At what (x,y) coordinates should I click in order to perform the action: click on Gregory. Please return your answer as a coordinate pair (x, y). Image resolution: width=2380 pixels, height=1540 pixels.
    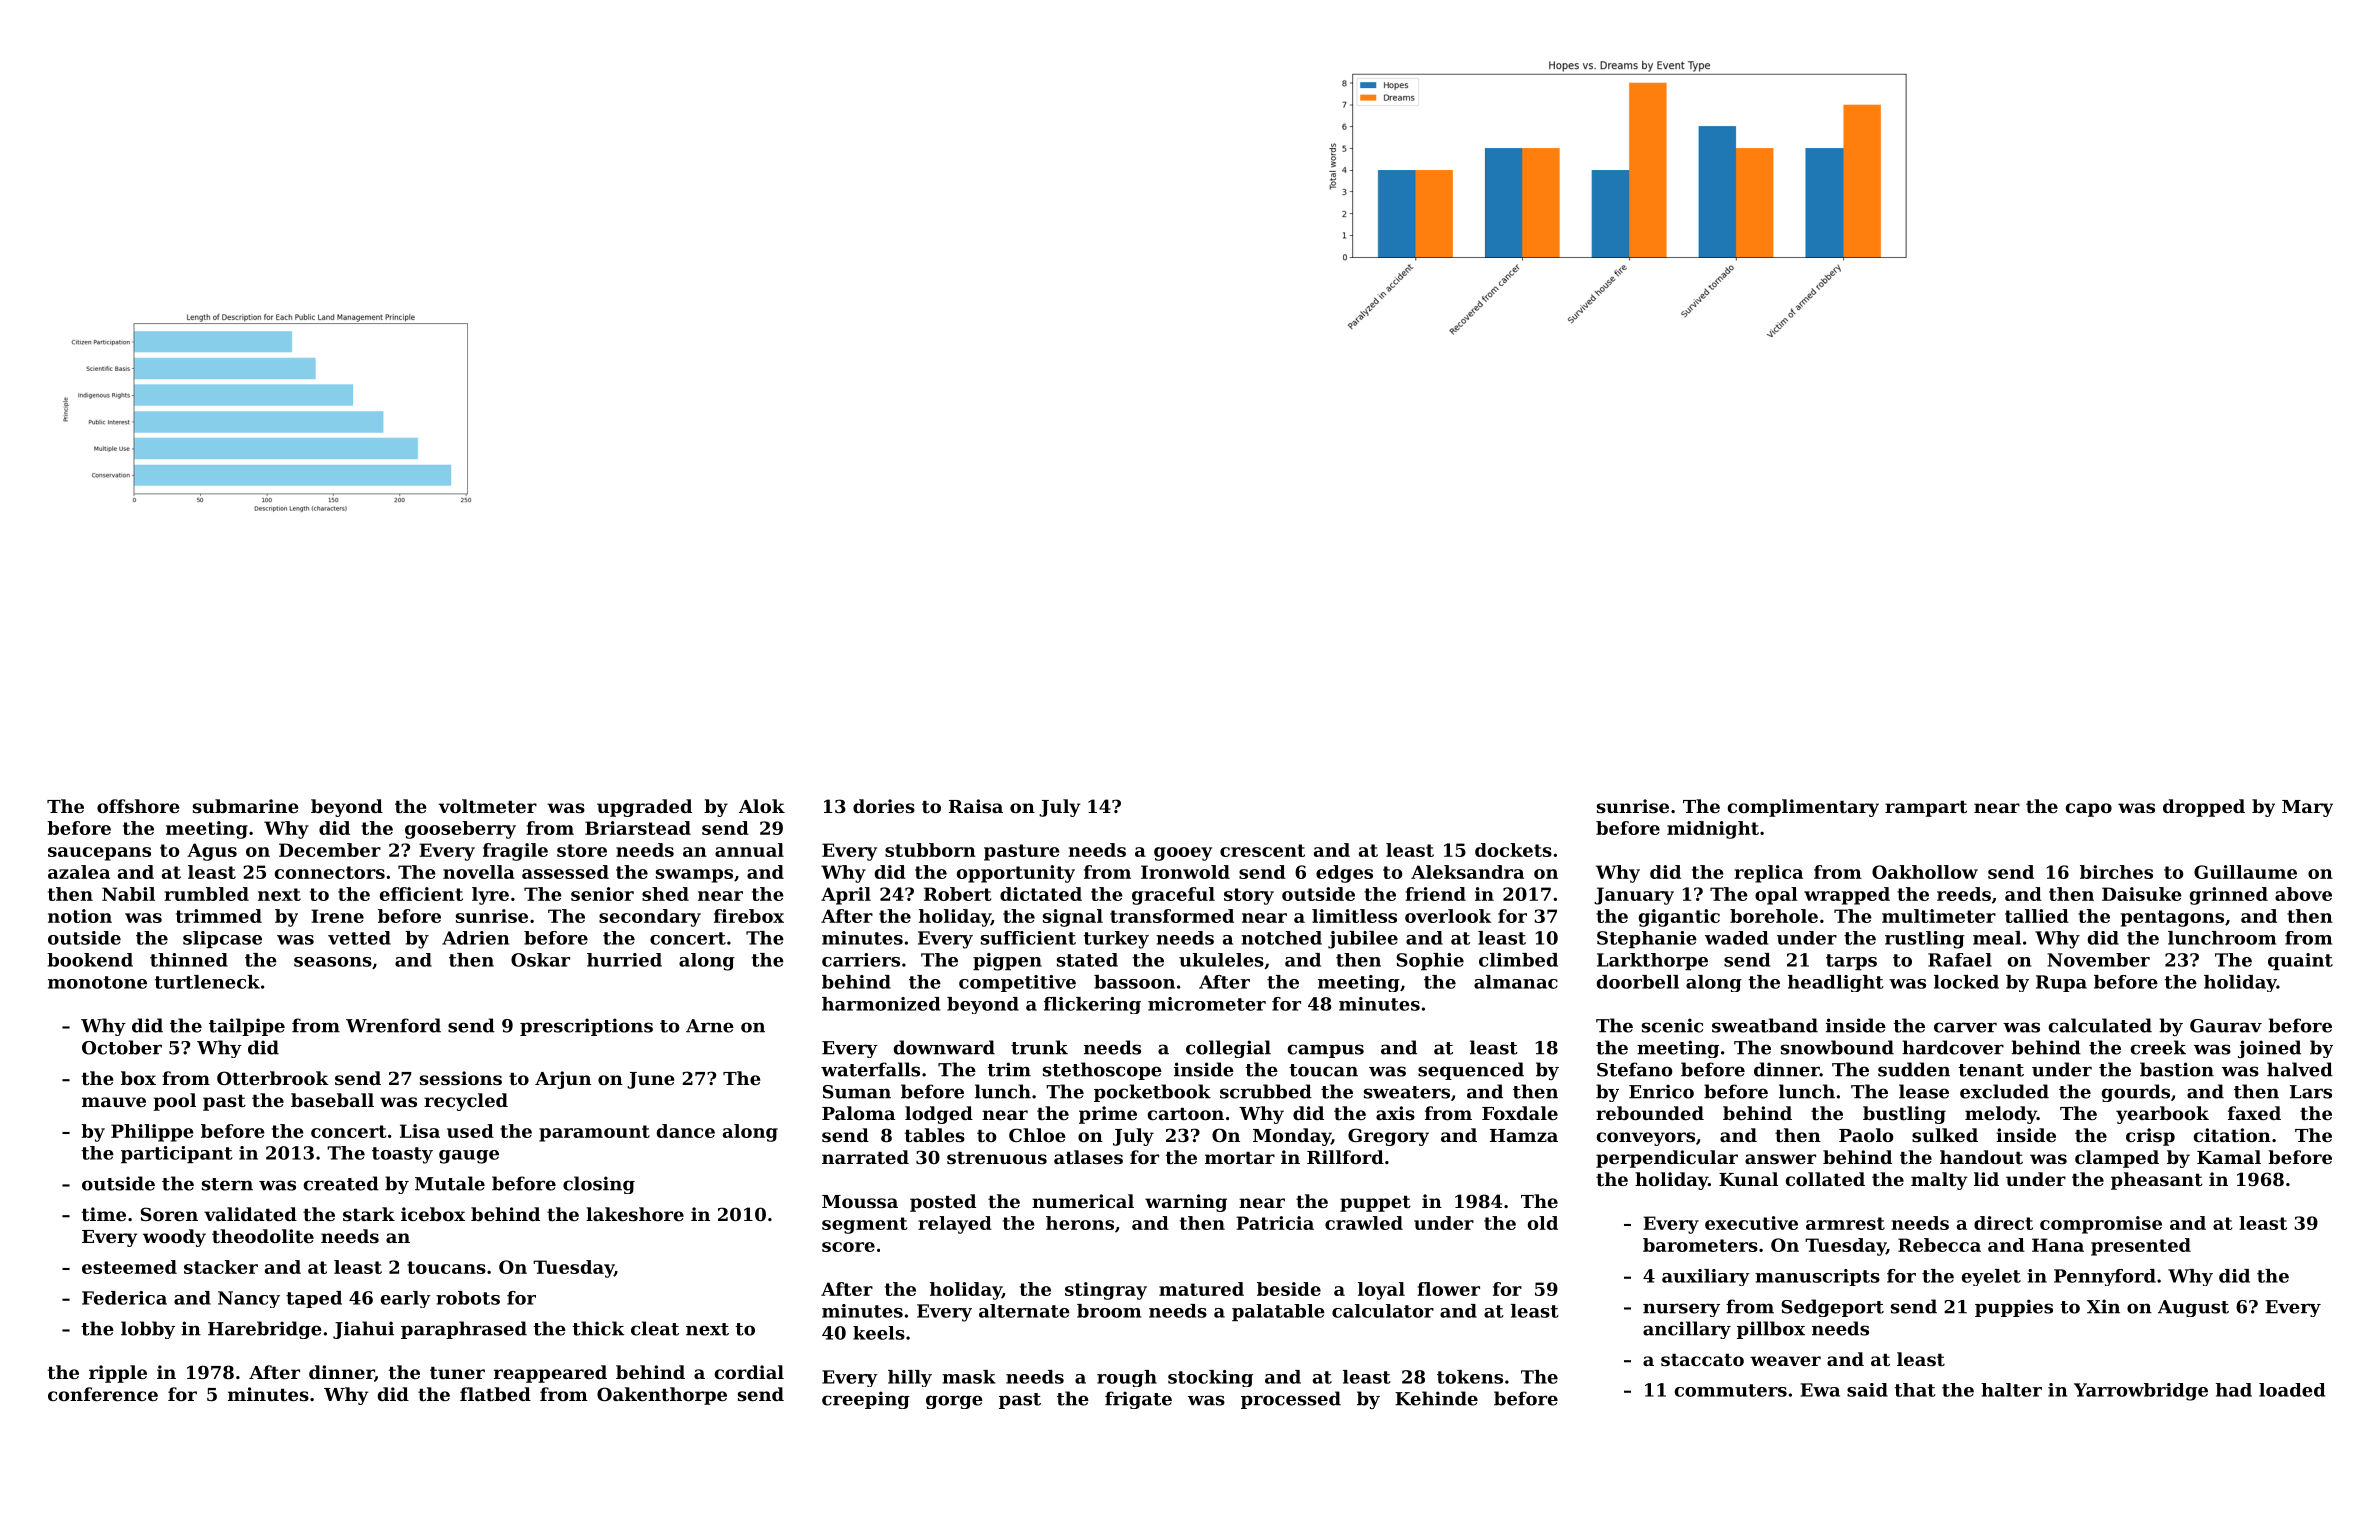
    Looking at the image, I should click on (1388, 1137).
